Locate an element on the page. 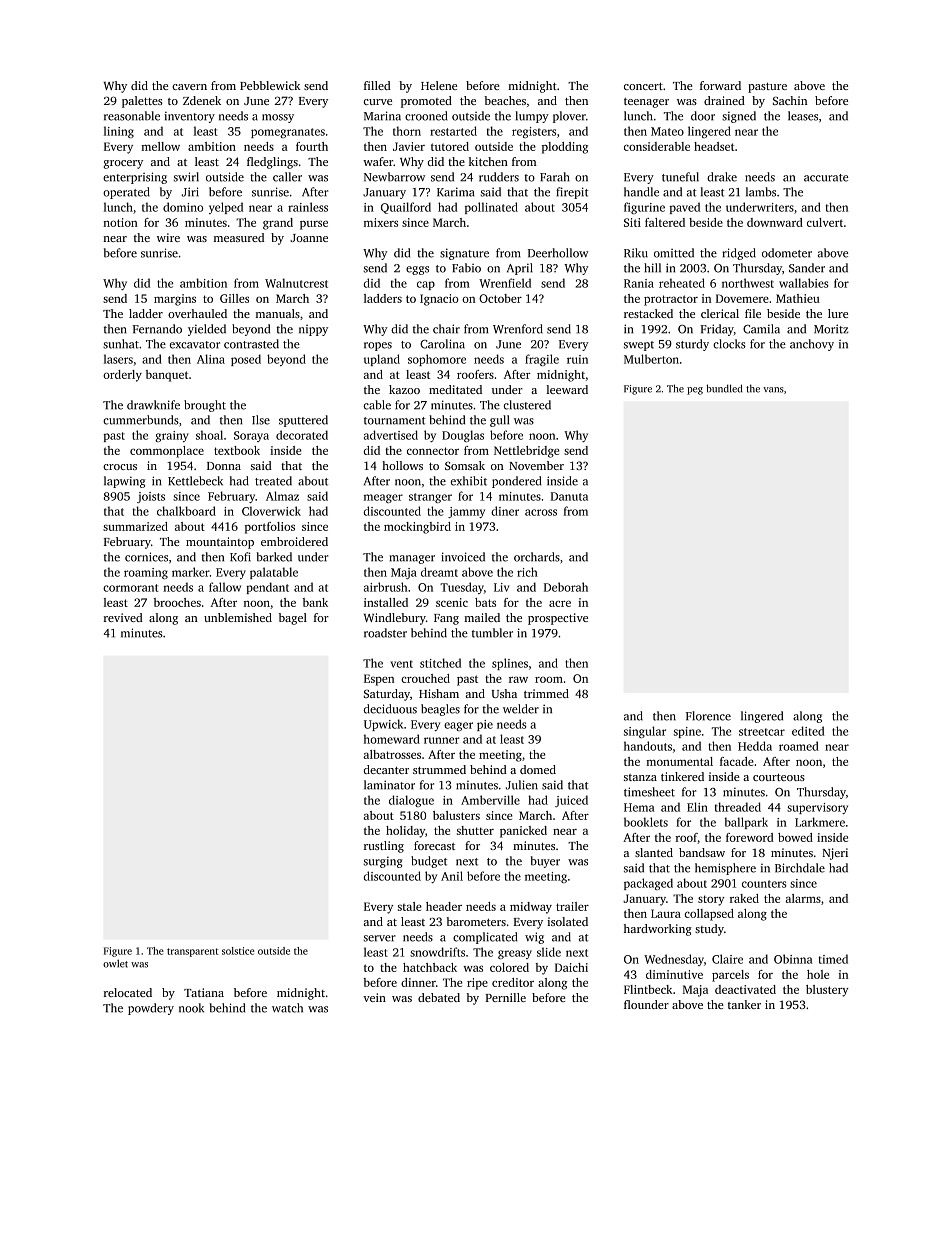 Image resolution: width=952 pixels, height=1233 pixels. watch is located at coordinates (287, 1008).
